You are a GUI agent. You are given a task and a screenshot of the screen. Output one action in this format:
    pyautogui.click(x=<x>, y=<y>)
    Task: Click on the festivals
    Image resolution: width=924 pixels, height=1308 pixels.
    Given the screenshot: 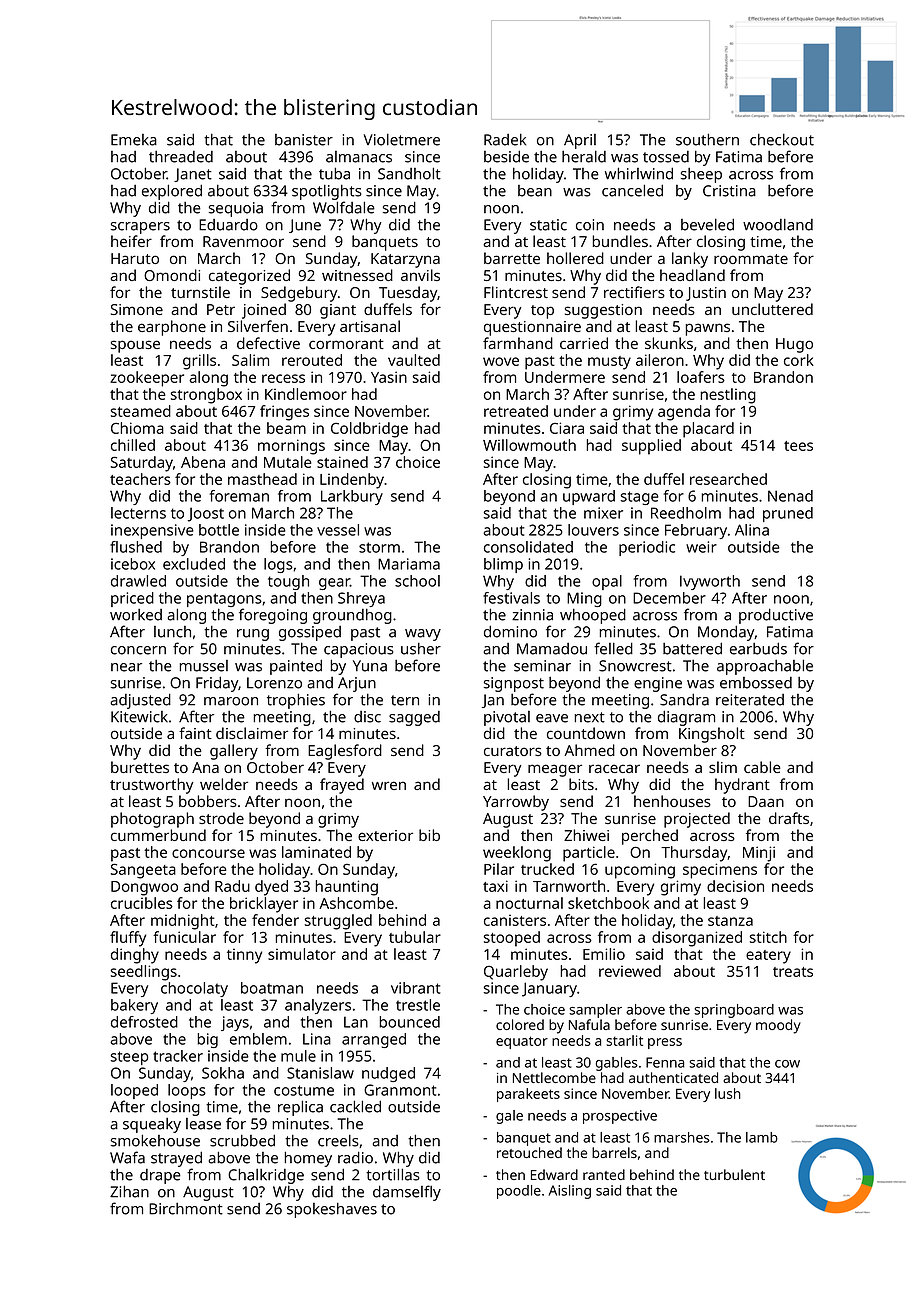 What is the action you would take?
    pyautogui.click(x=511, y=598)
